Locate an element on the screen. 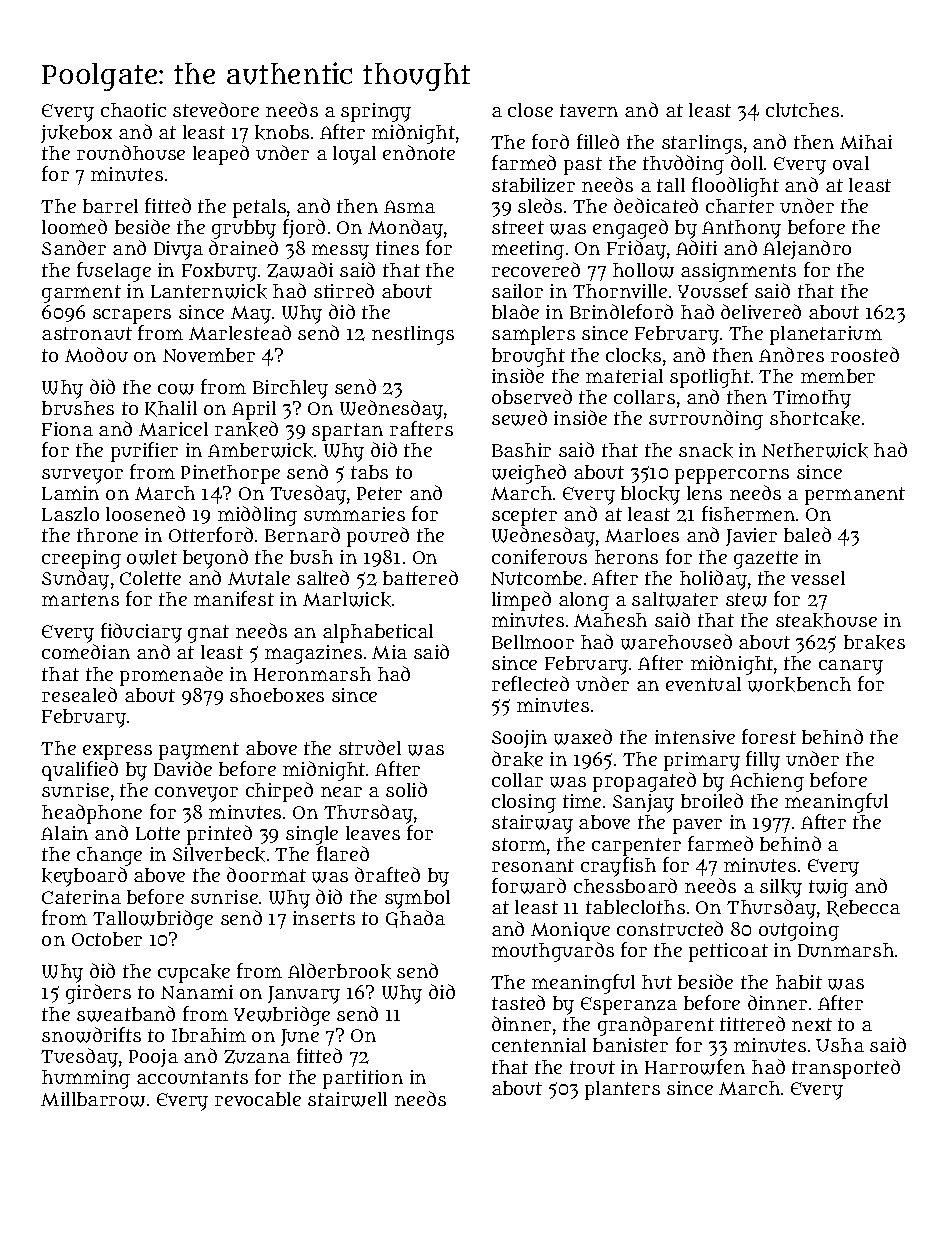 The width and height of the screenshot is (952, 1233). Millbarrow is located at coordinates (93, 1099).
